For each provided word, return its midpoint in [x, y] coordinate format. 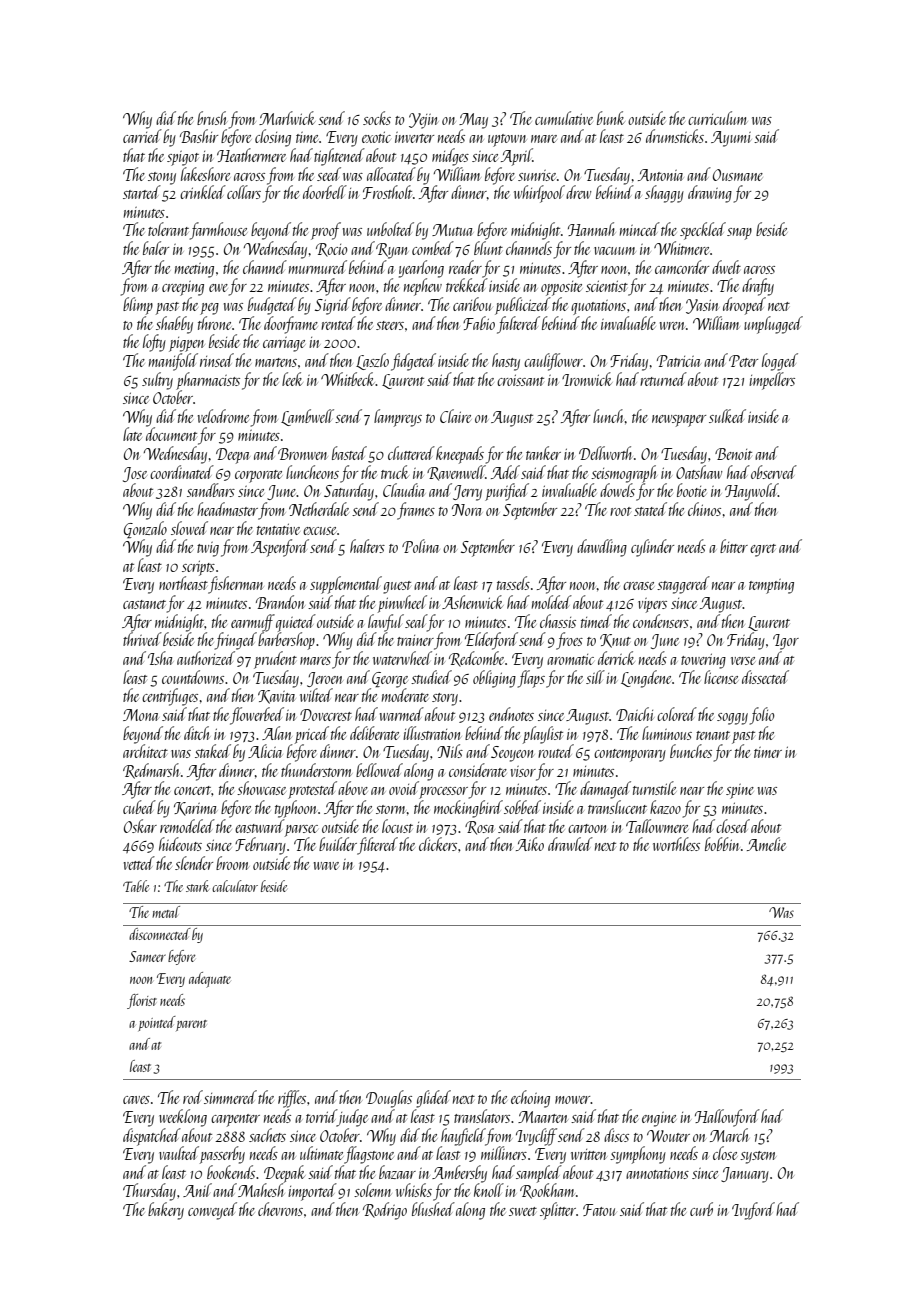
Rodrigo [385, 1211]
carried [142, 136]
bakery [166, 1211]
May [473, 121]
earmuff [253, 623]
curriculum [717, 118]
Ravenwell [456, 473]
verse [743, 661]
